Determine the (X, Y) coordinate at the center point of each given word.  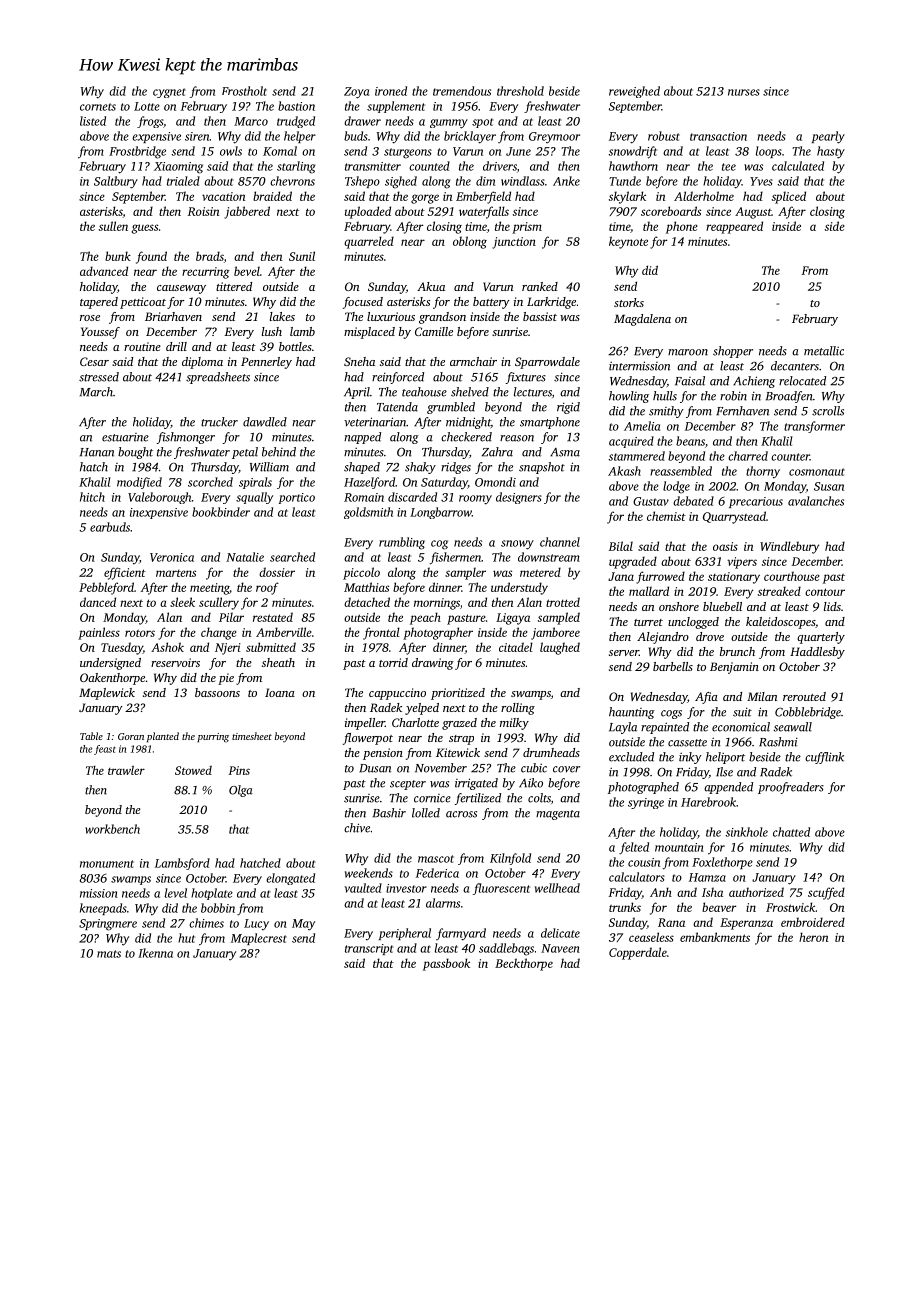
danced (98, 602)
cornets (98, 107)
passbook (446, 964)
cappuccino (397, 694)
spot (483, 123)
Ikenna (155, 953)
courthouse (792, 576)
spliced (789, 197)
